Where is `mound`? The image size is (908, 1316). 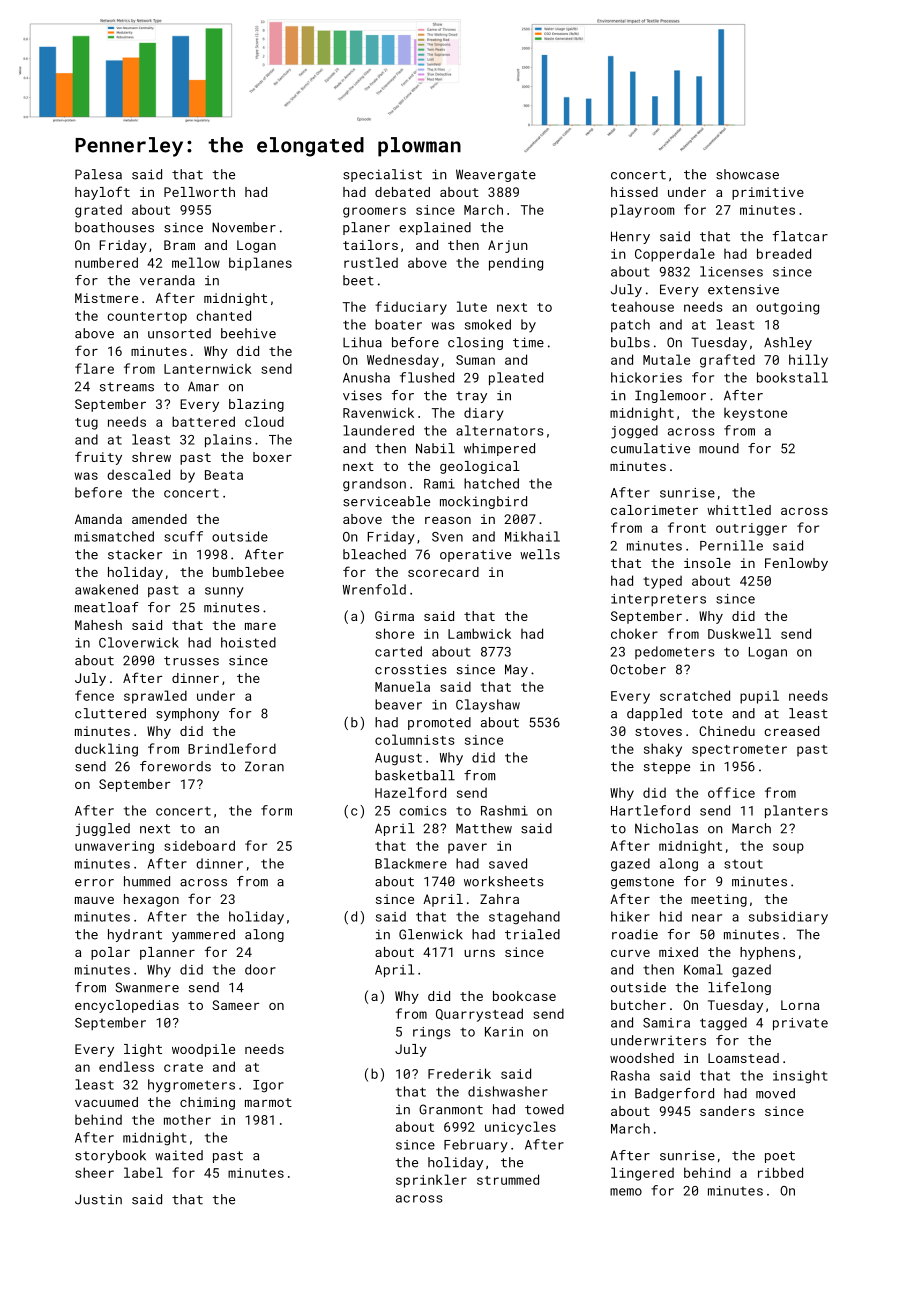 mound is located at coordinates (719, 448).
